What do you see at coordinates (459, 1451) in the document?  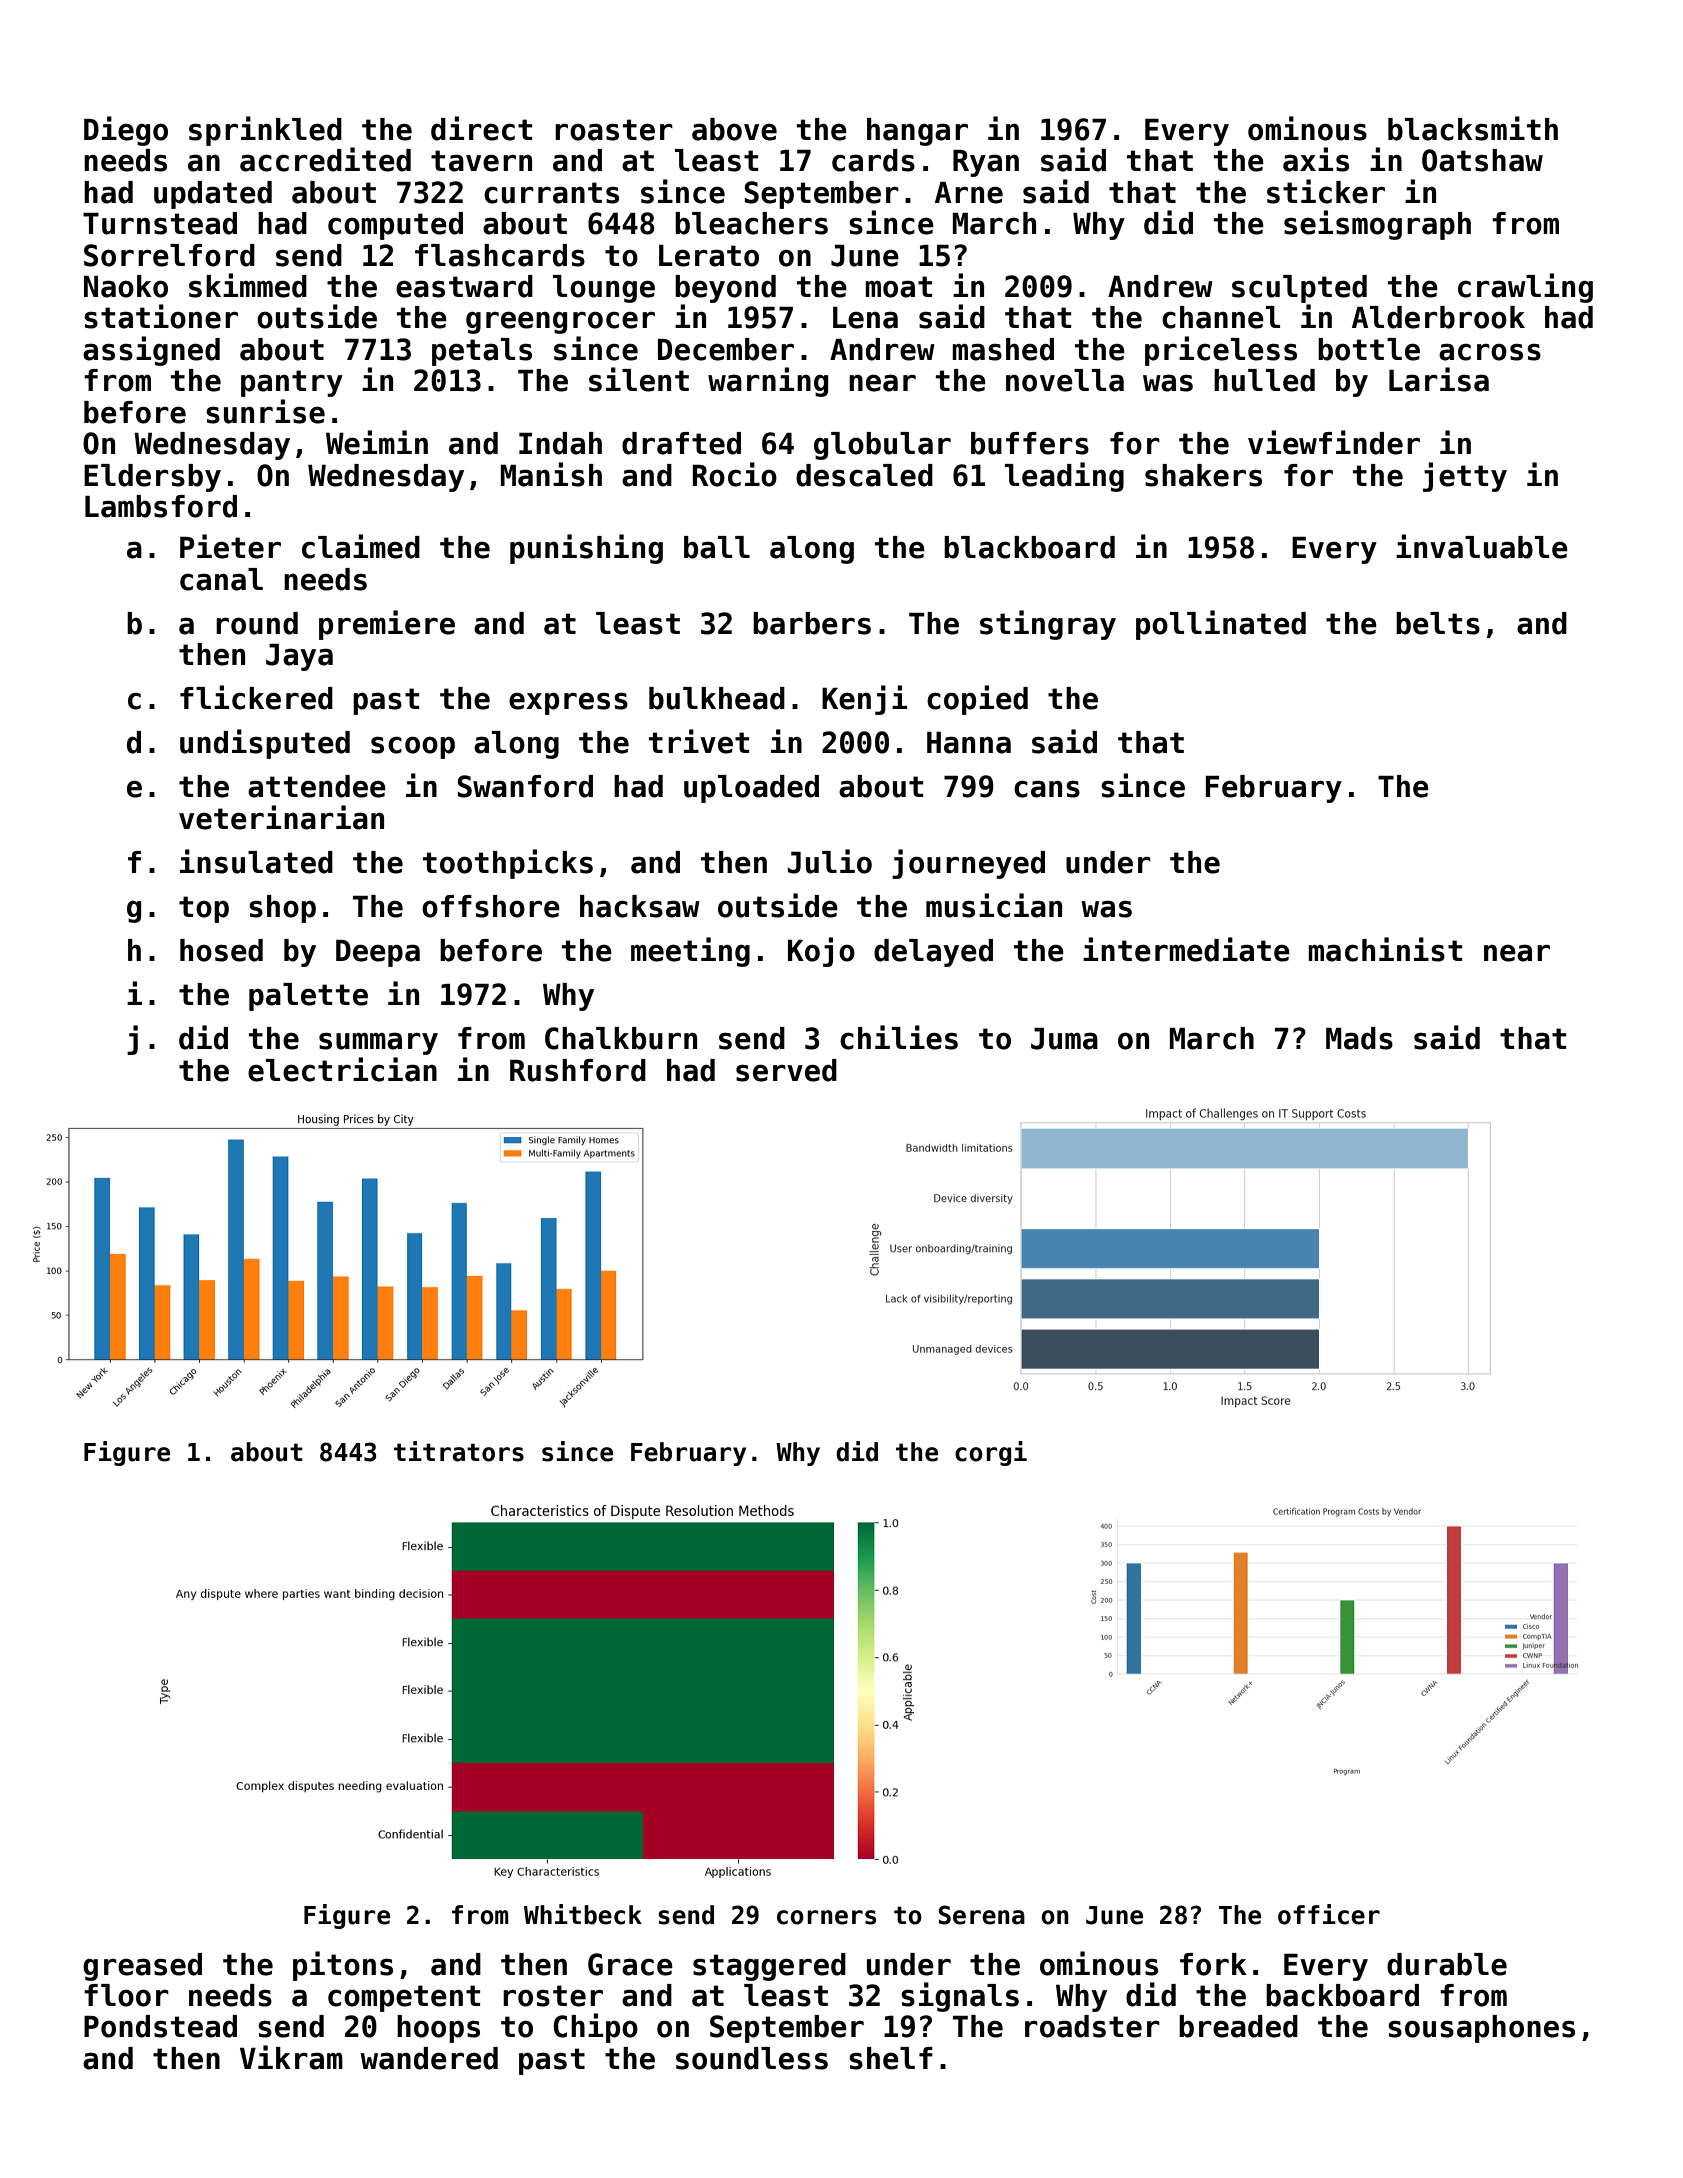 I see `titrators` at bounding box center [459, 1451].
